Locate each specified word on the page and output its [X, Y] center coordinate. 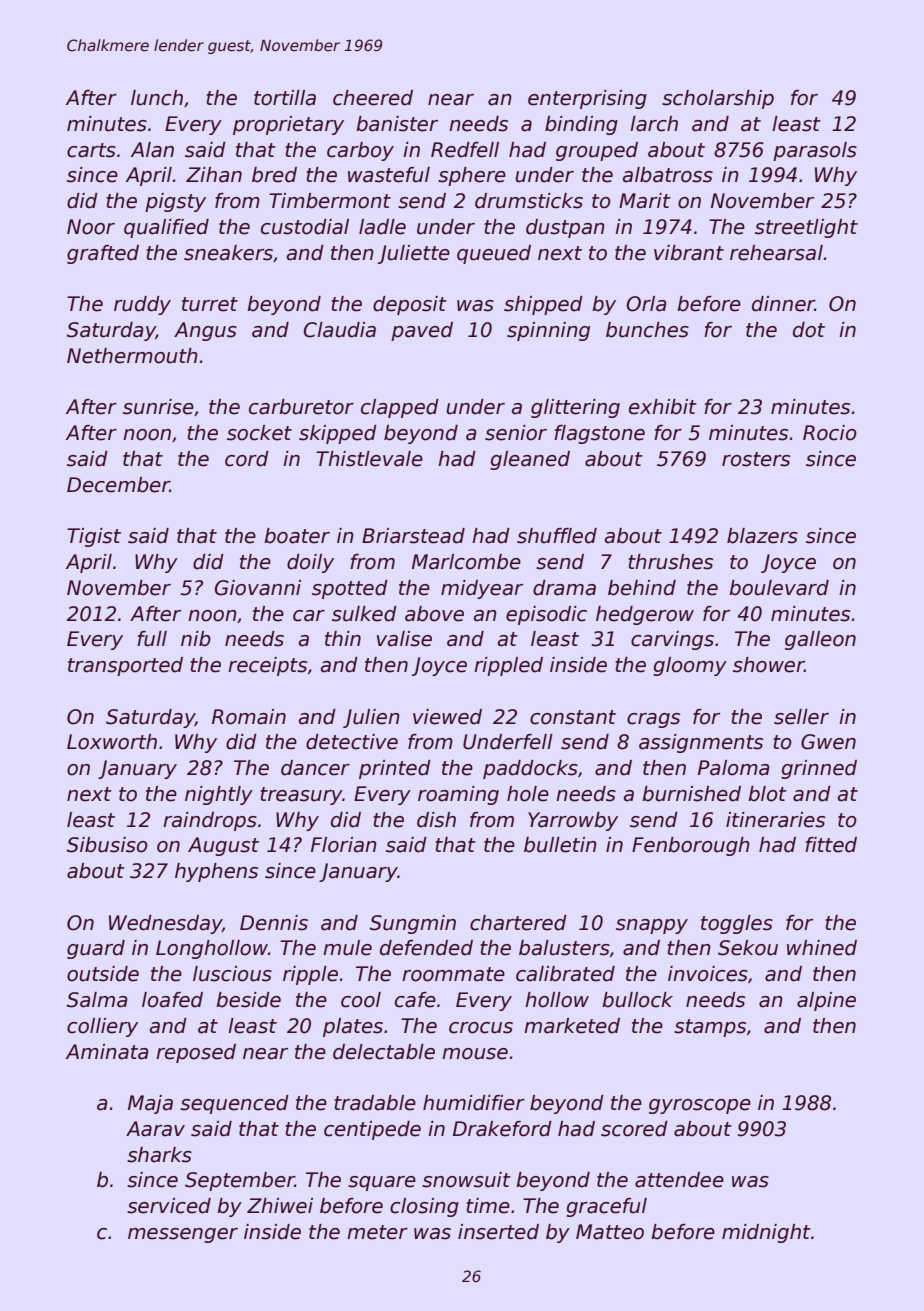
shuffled [557, 536]
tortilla [285, 98]
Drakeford [502, 1129]
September [240, 1181]
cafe [415, 1000]
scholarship [718, 99]
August [223, 846]
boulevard [779, 588]
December [118, 485]
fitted [831, 845]
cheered [373, 98]
